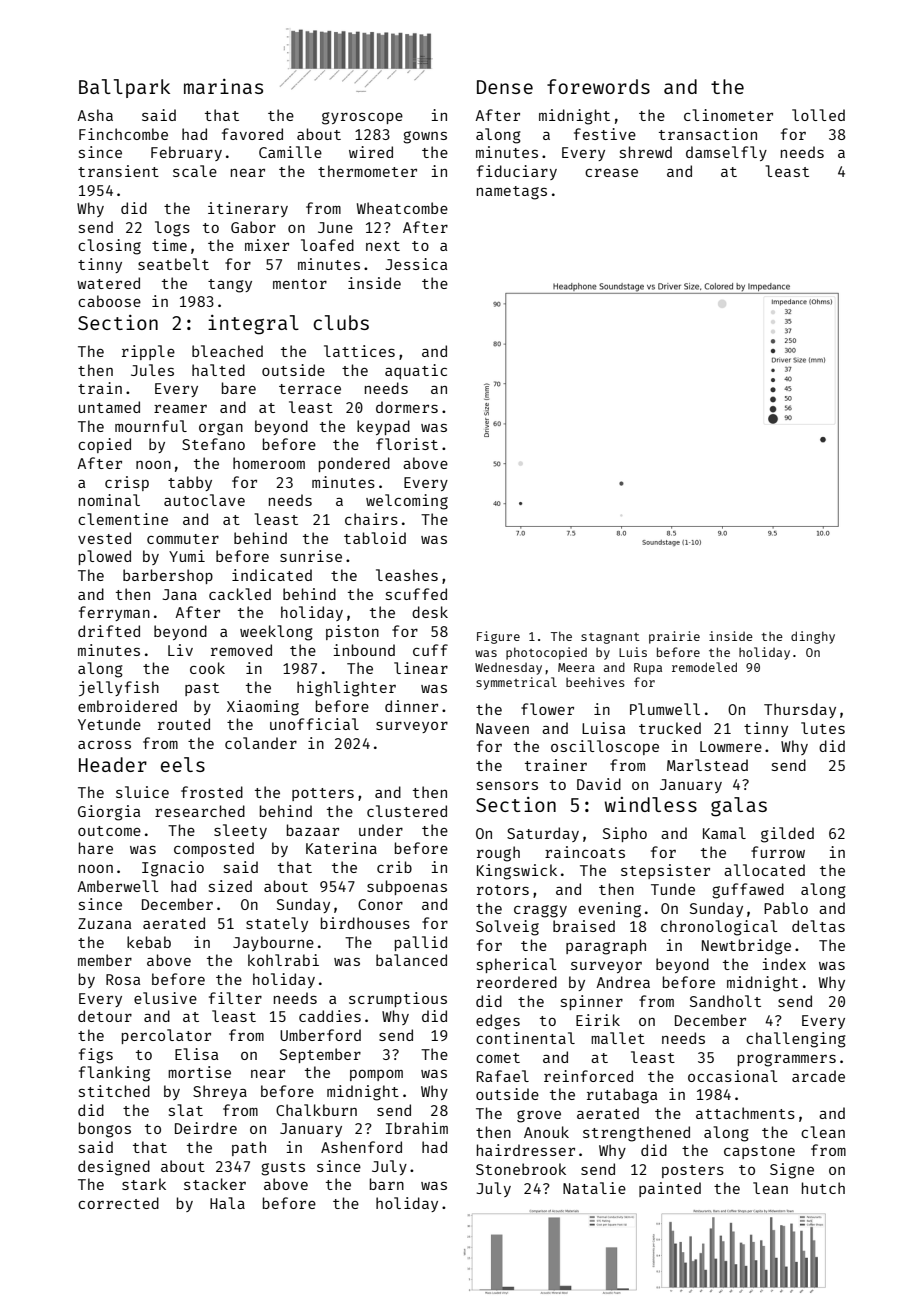  Describe the element at coordinates (674, 637) in the screenshot. I see `prairie` at that location.
